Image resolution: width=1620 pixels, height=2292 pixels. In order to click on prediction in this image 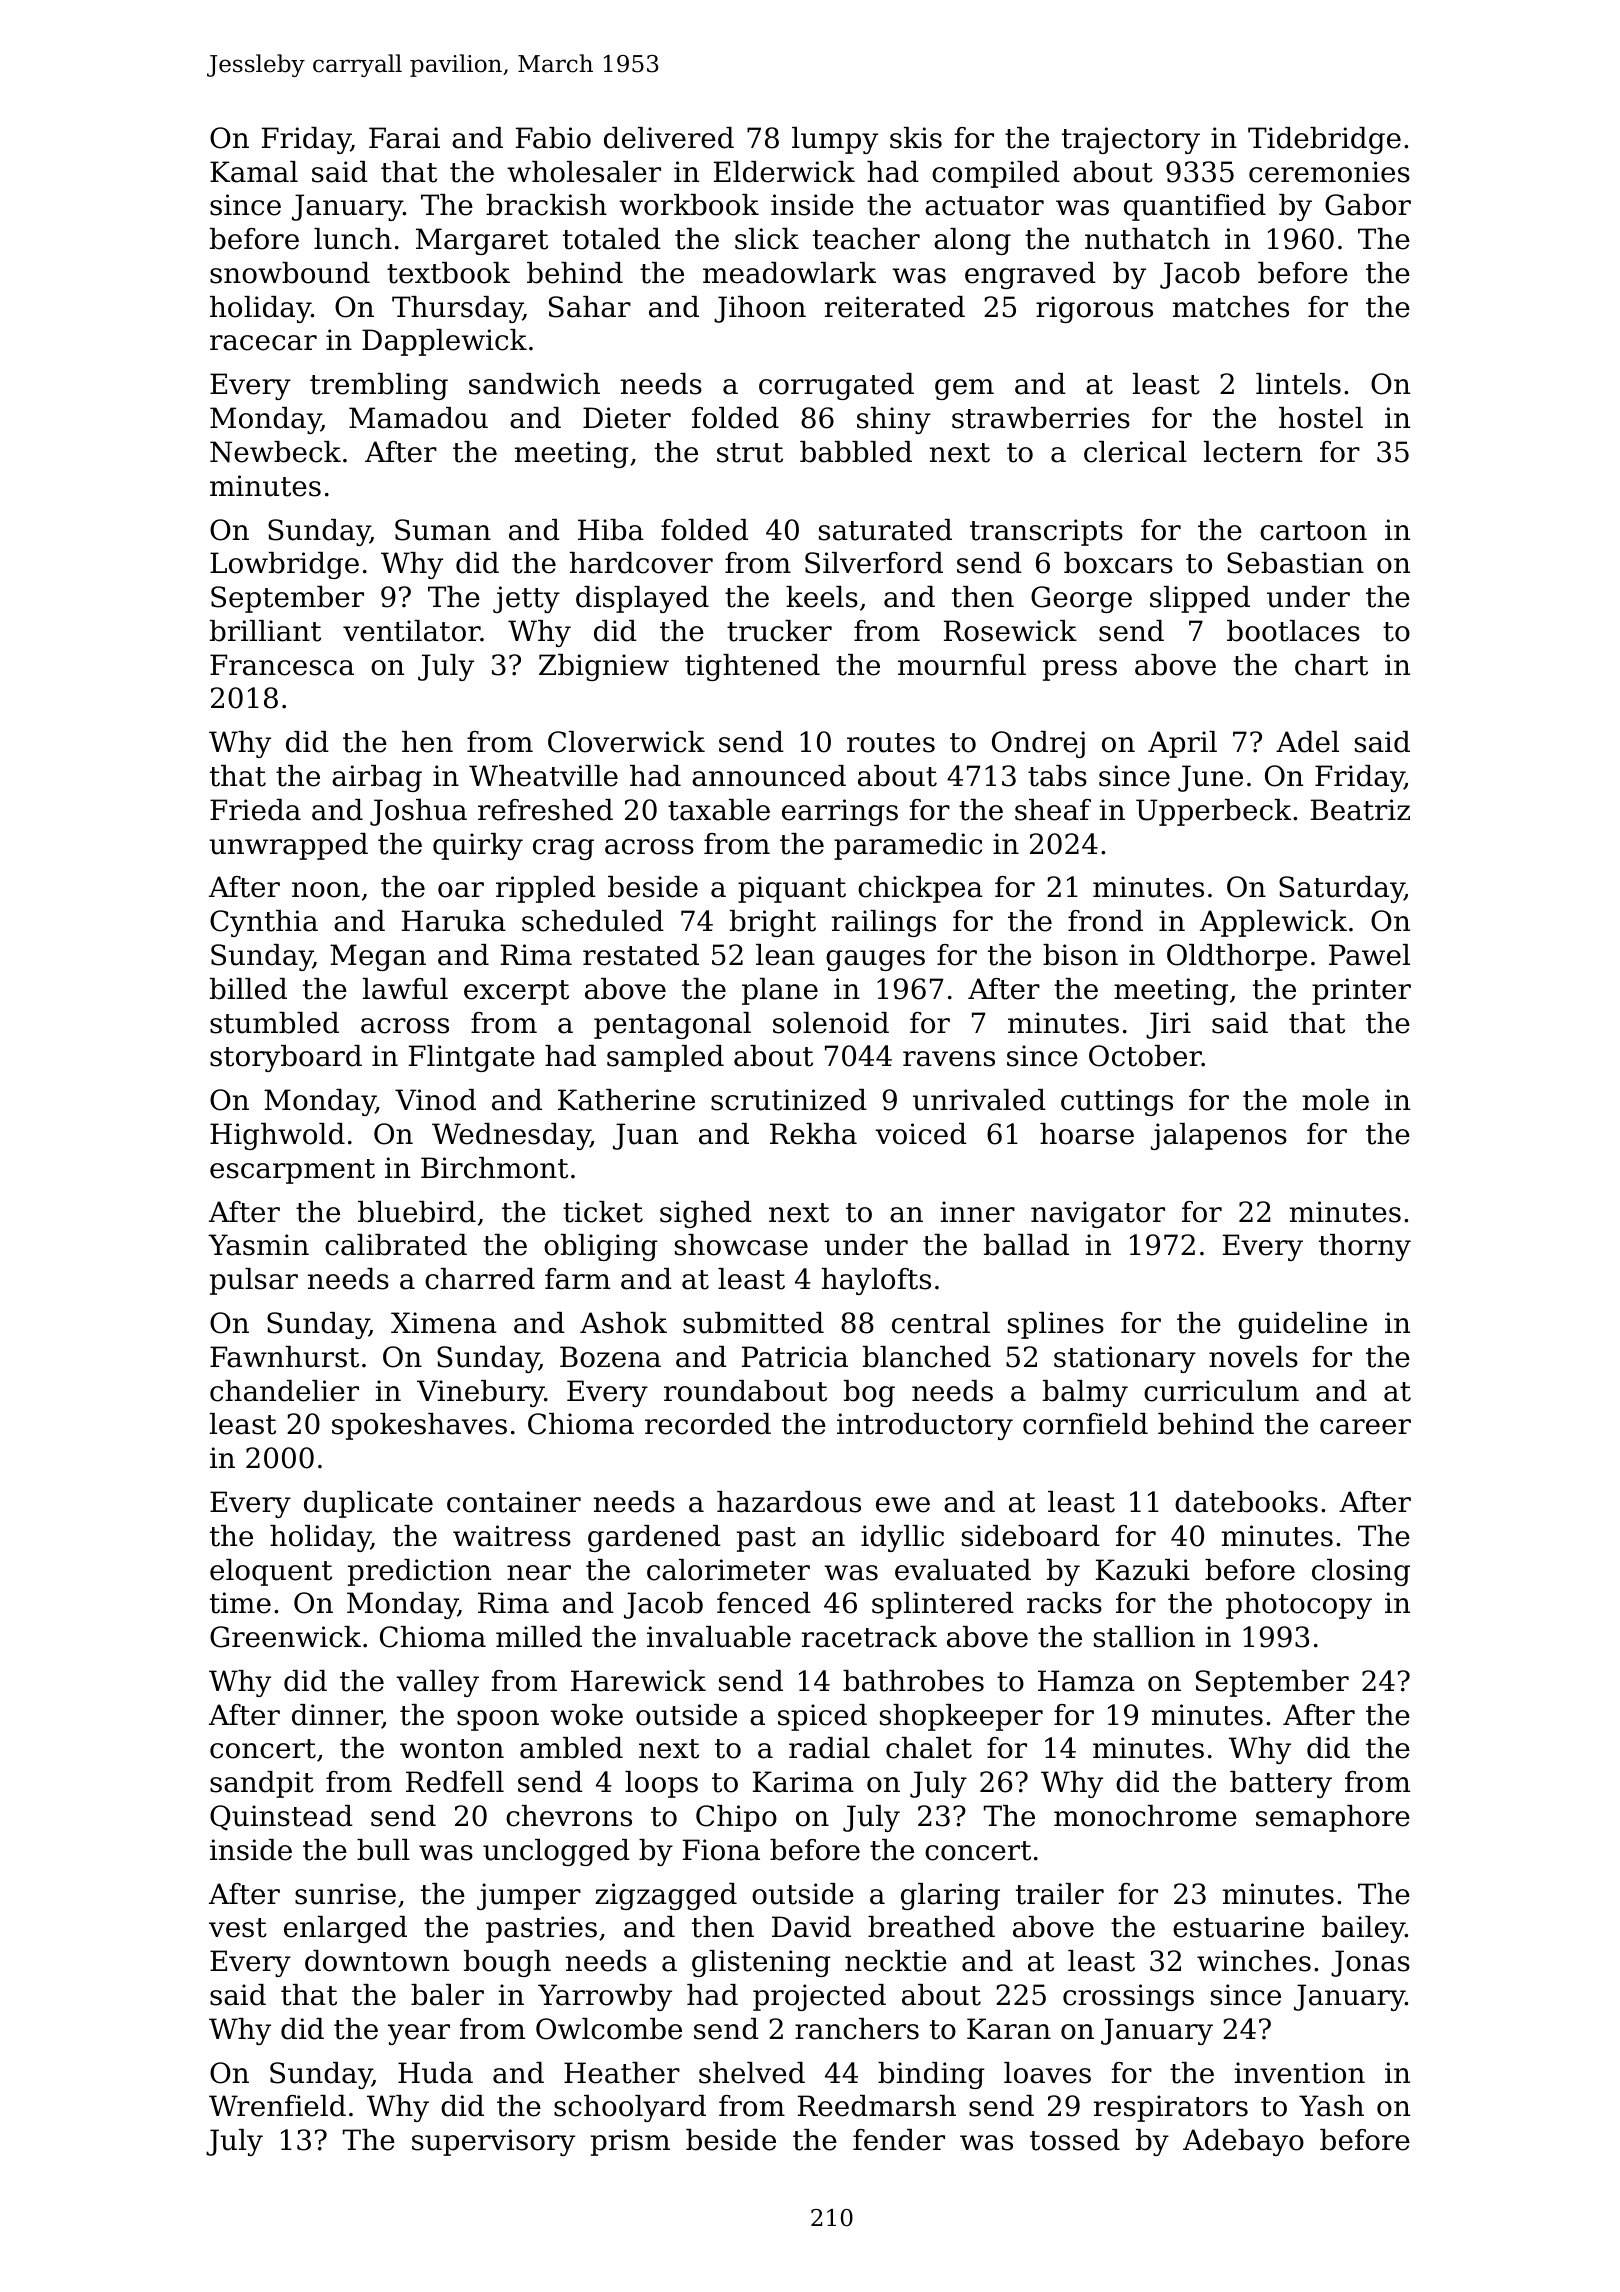, I will do `click(419, 1572)`.
